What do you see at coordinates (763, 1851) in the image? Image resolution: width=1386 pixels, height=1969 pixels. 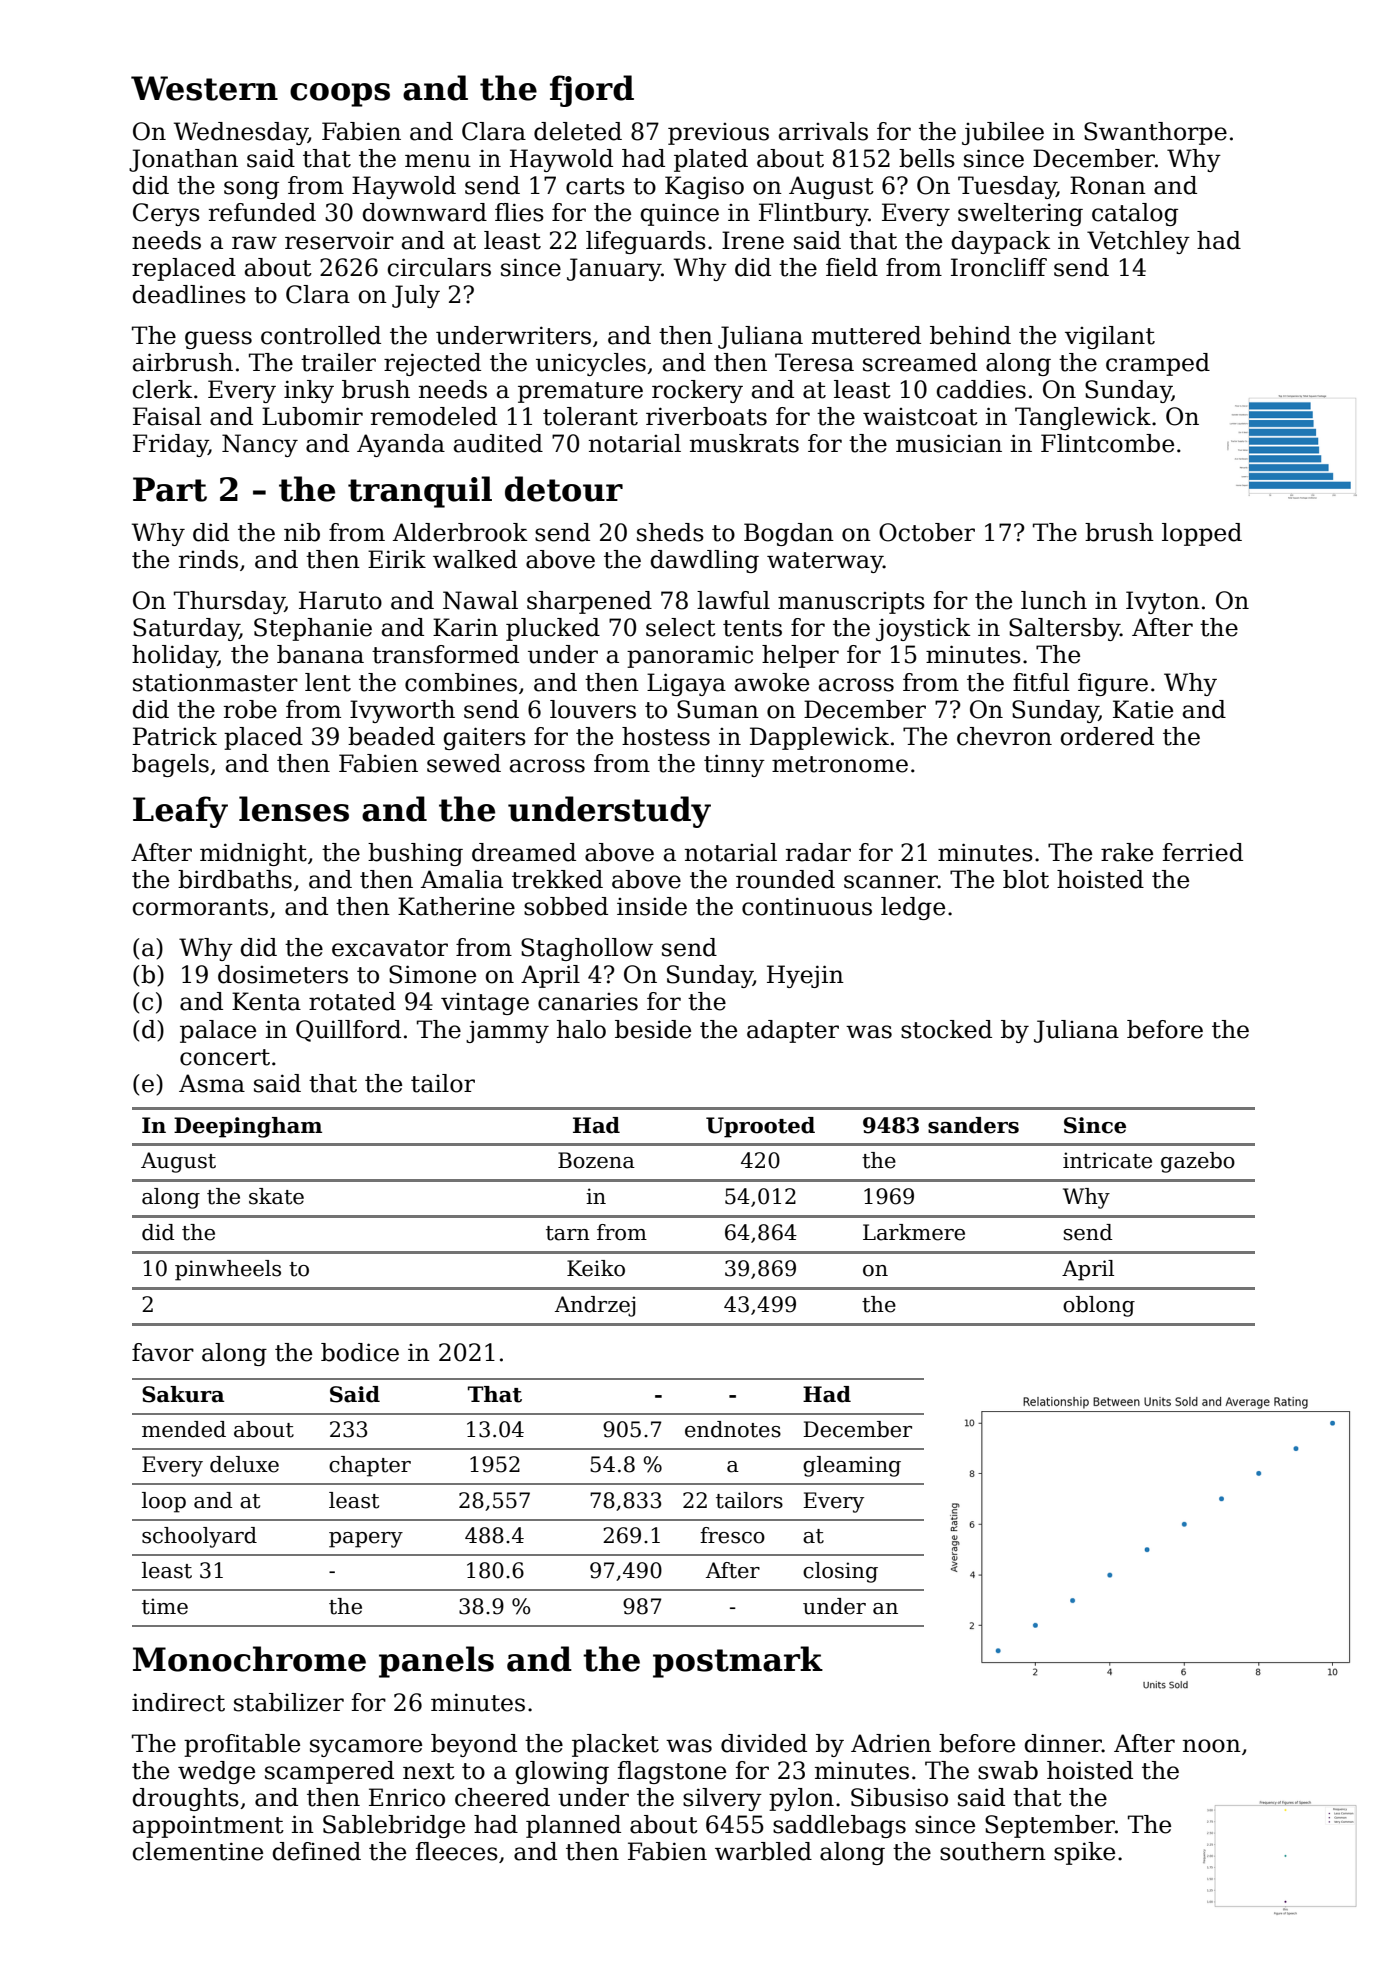 I see `warbled` at bounding box center [763, 1851].
